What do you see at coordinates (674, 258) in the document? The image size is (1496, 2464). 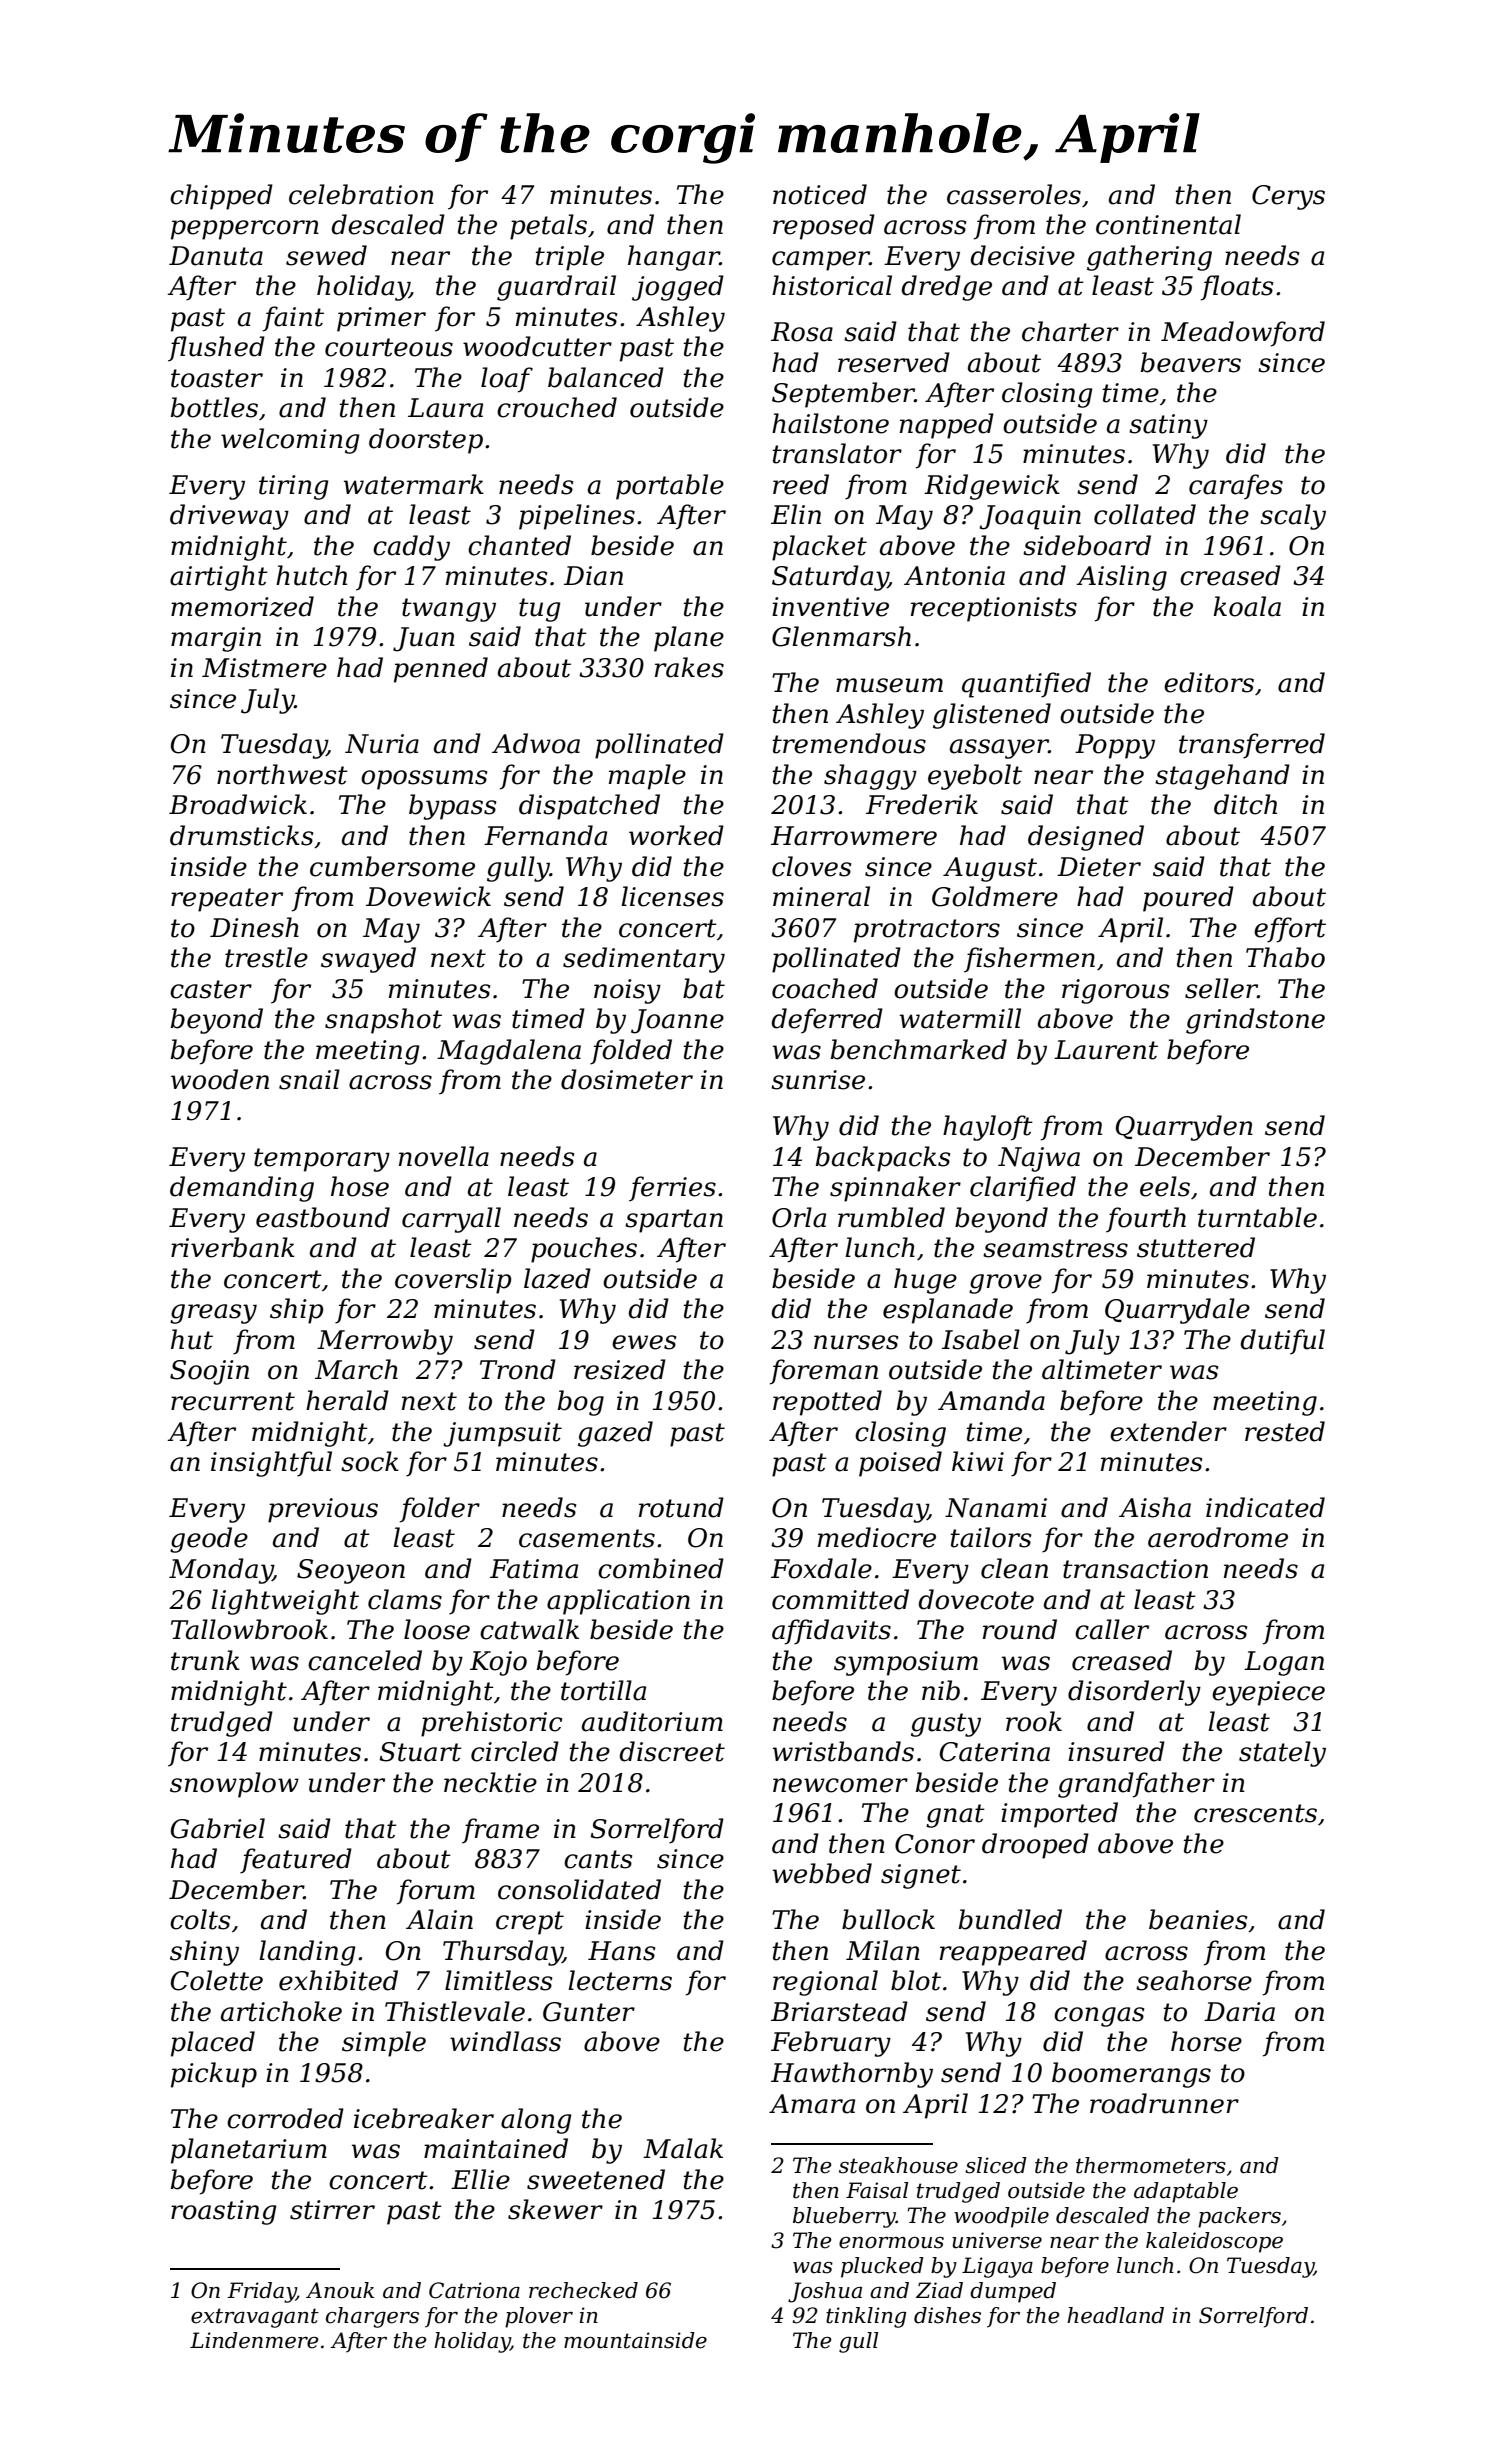 I see `hangar` at bounding box center [674, 258].
